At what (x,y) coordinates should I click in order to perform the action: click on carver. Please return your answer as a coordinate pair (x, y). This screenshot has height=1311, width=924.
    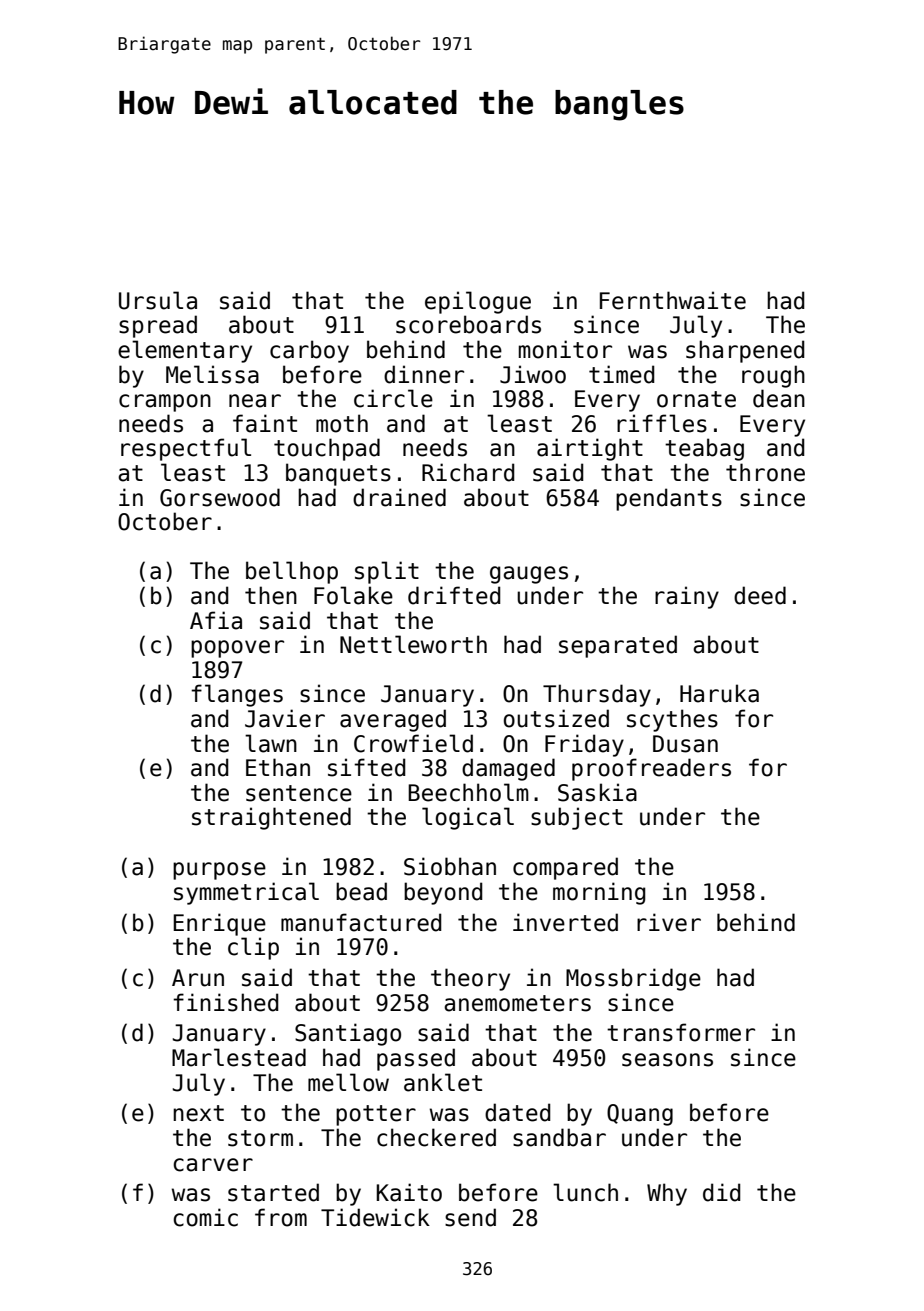
    Looking at the image, I should click on (213, 1165).
